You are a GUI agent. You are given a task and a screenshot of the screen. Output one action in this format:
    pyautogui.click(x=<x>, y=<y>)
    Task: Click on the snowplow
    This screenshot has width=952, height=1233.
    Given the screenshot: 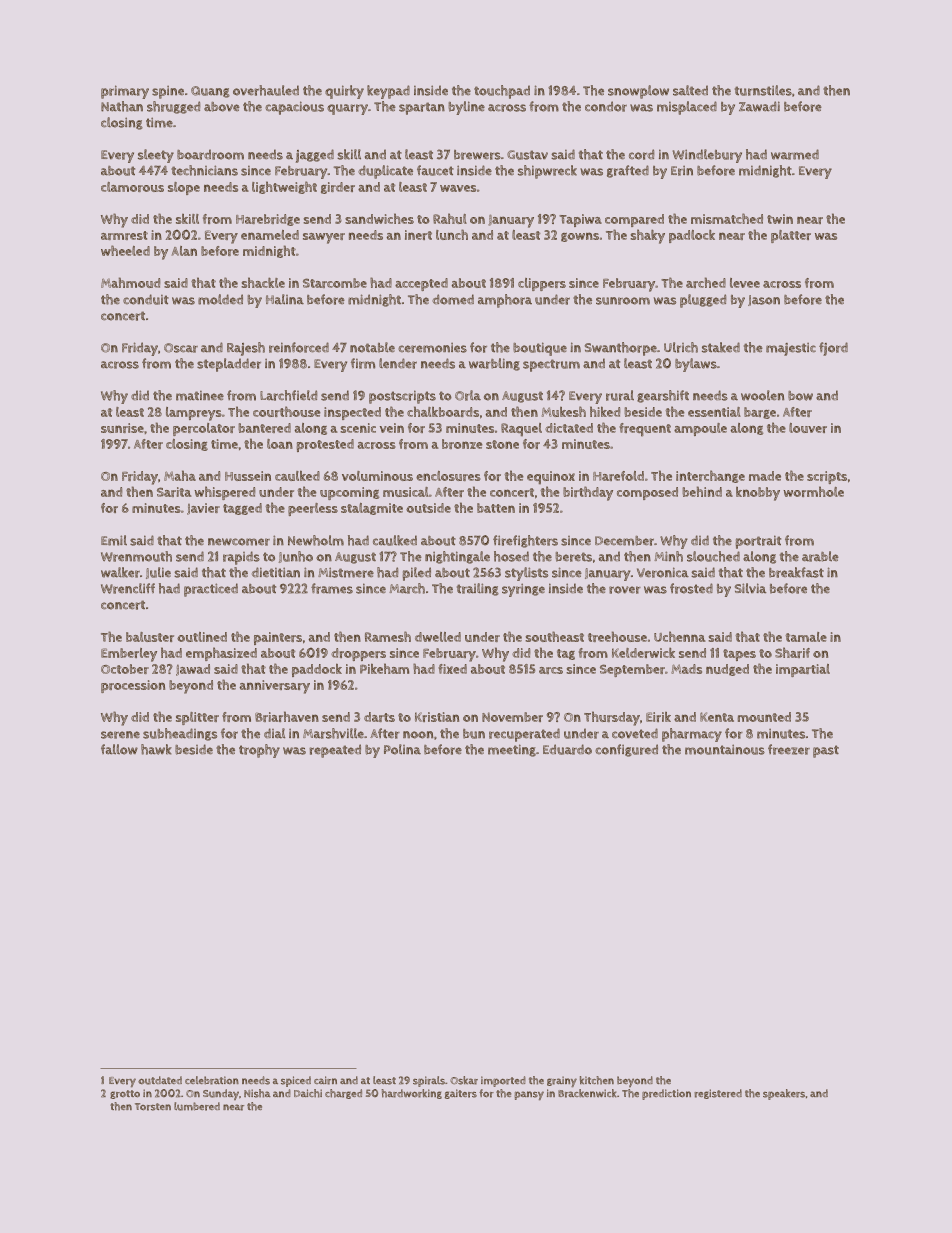 What is the action you would take?
    pyautogui.click(x=638, y=92)
